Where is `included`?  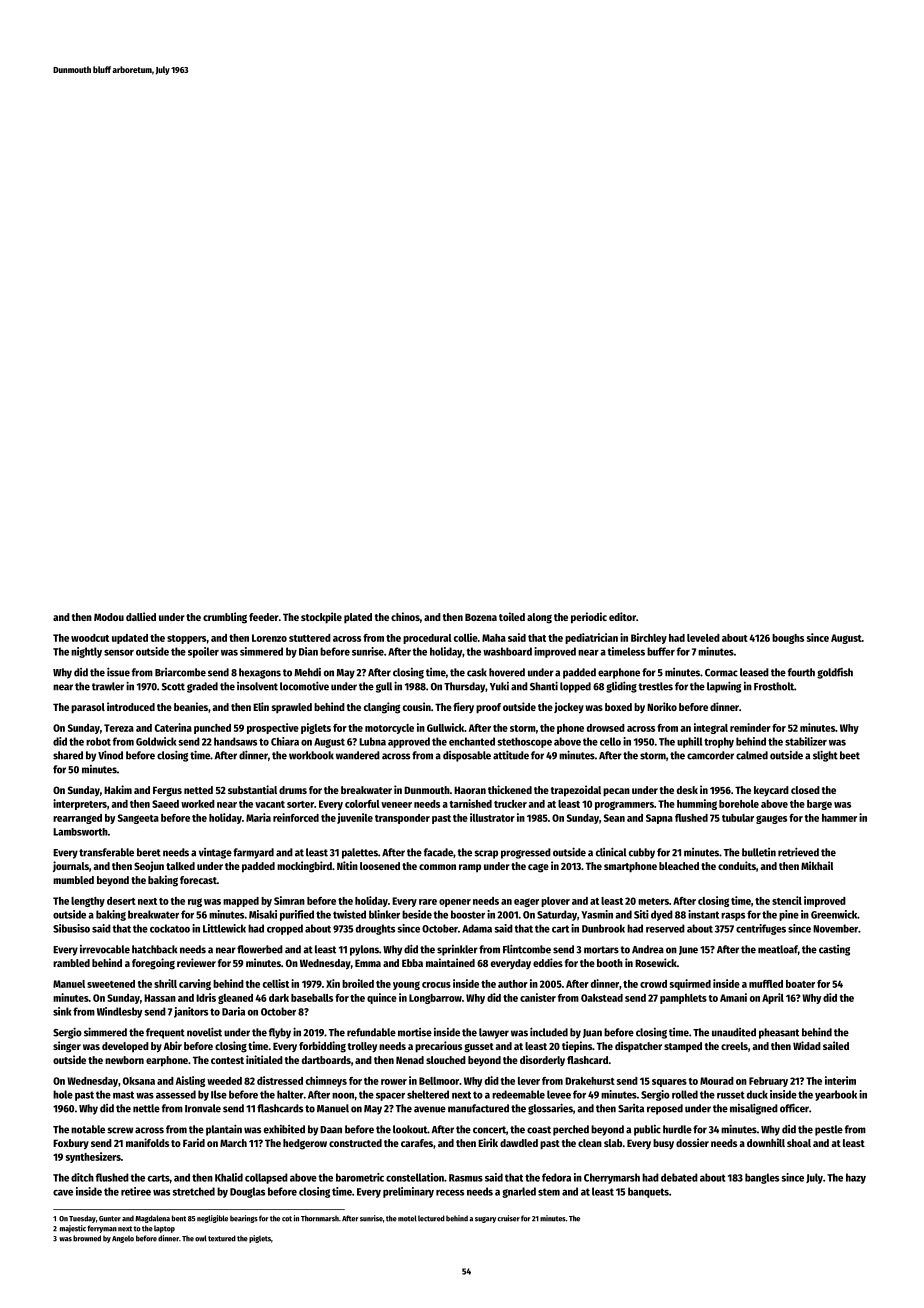
included is located at coordinates (549, 1032).
